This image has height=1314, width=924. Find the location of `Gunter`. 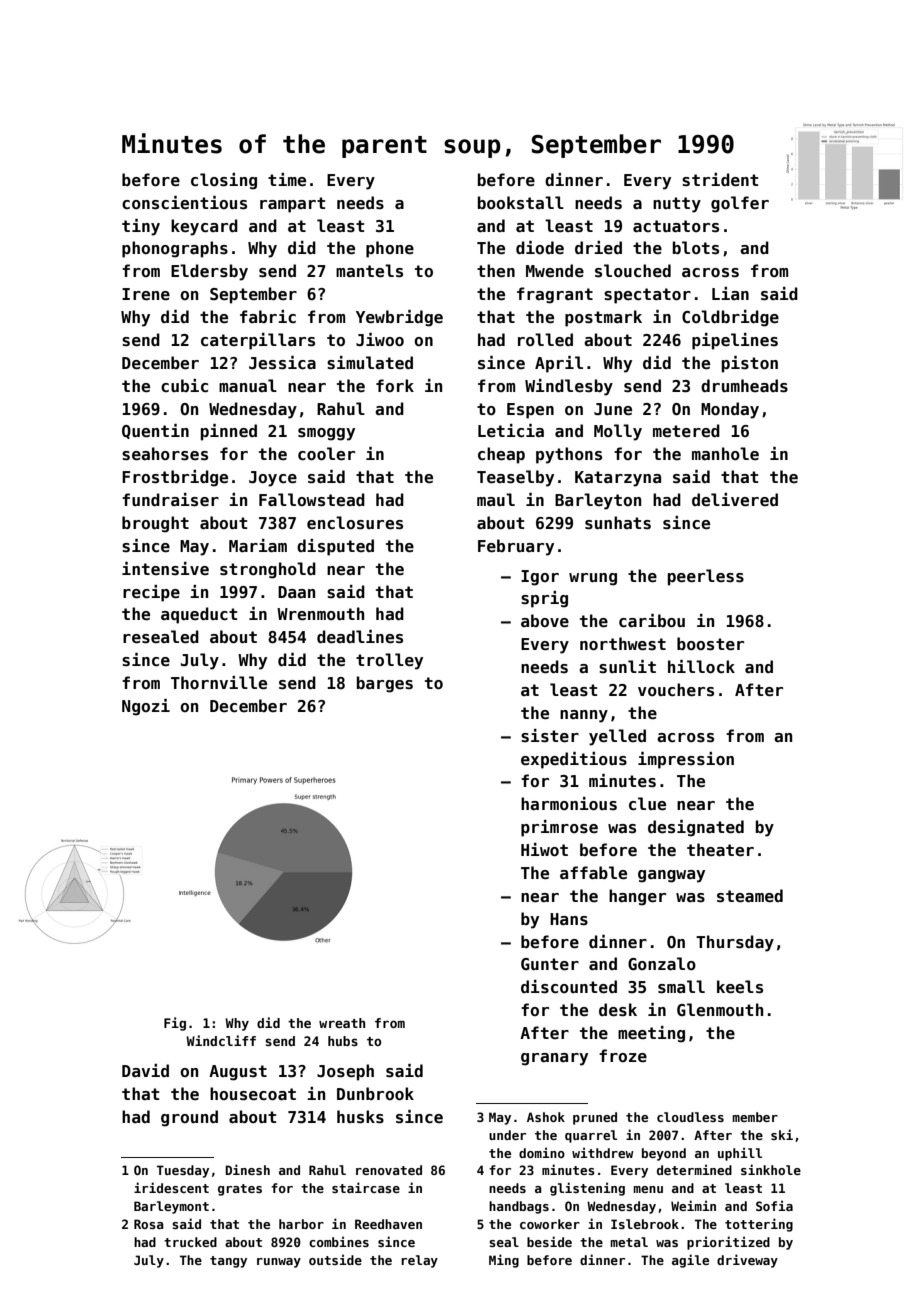

Gunter is located at coordinates (550, 964).
